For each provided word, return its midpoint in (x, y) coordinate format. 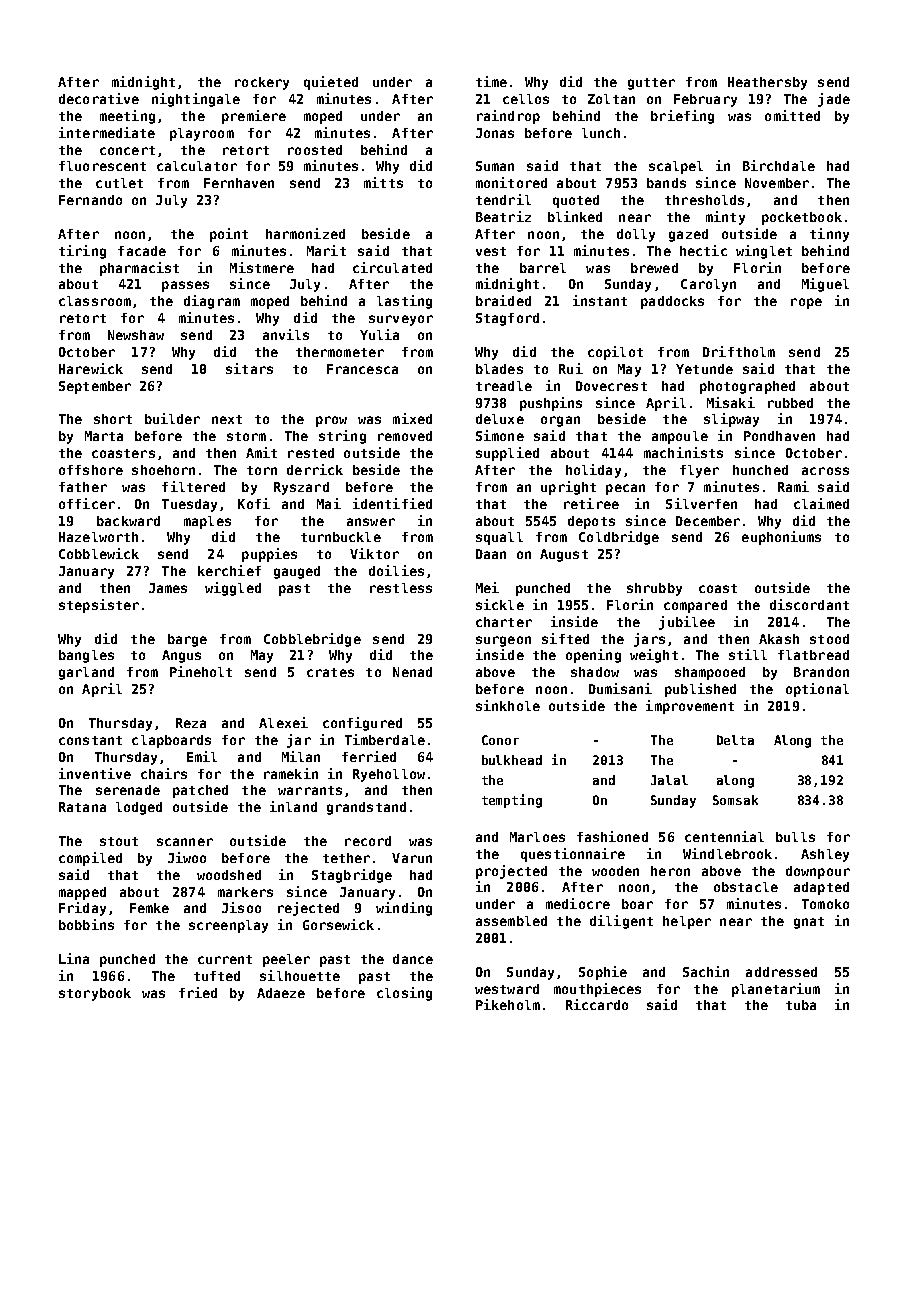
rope (806, 303)
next (227, 419)
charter (504, 622)
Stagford (507, 319)
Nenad (412, 672)
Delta (735, 740)
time (491, 81)
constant (90, 740)
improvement (690, 707)
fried (198, 992)
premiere (254, 117)
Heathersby (767, 83)
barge (187, 640)
